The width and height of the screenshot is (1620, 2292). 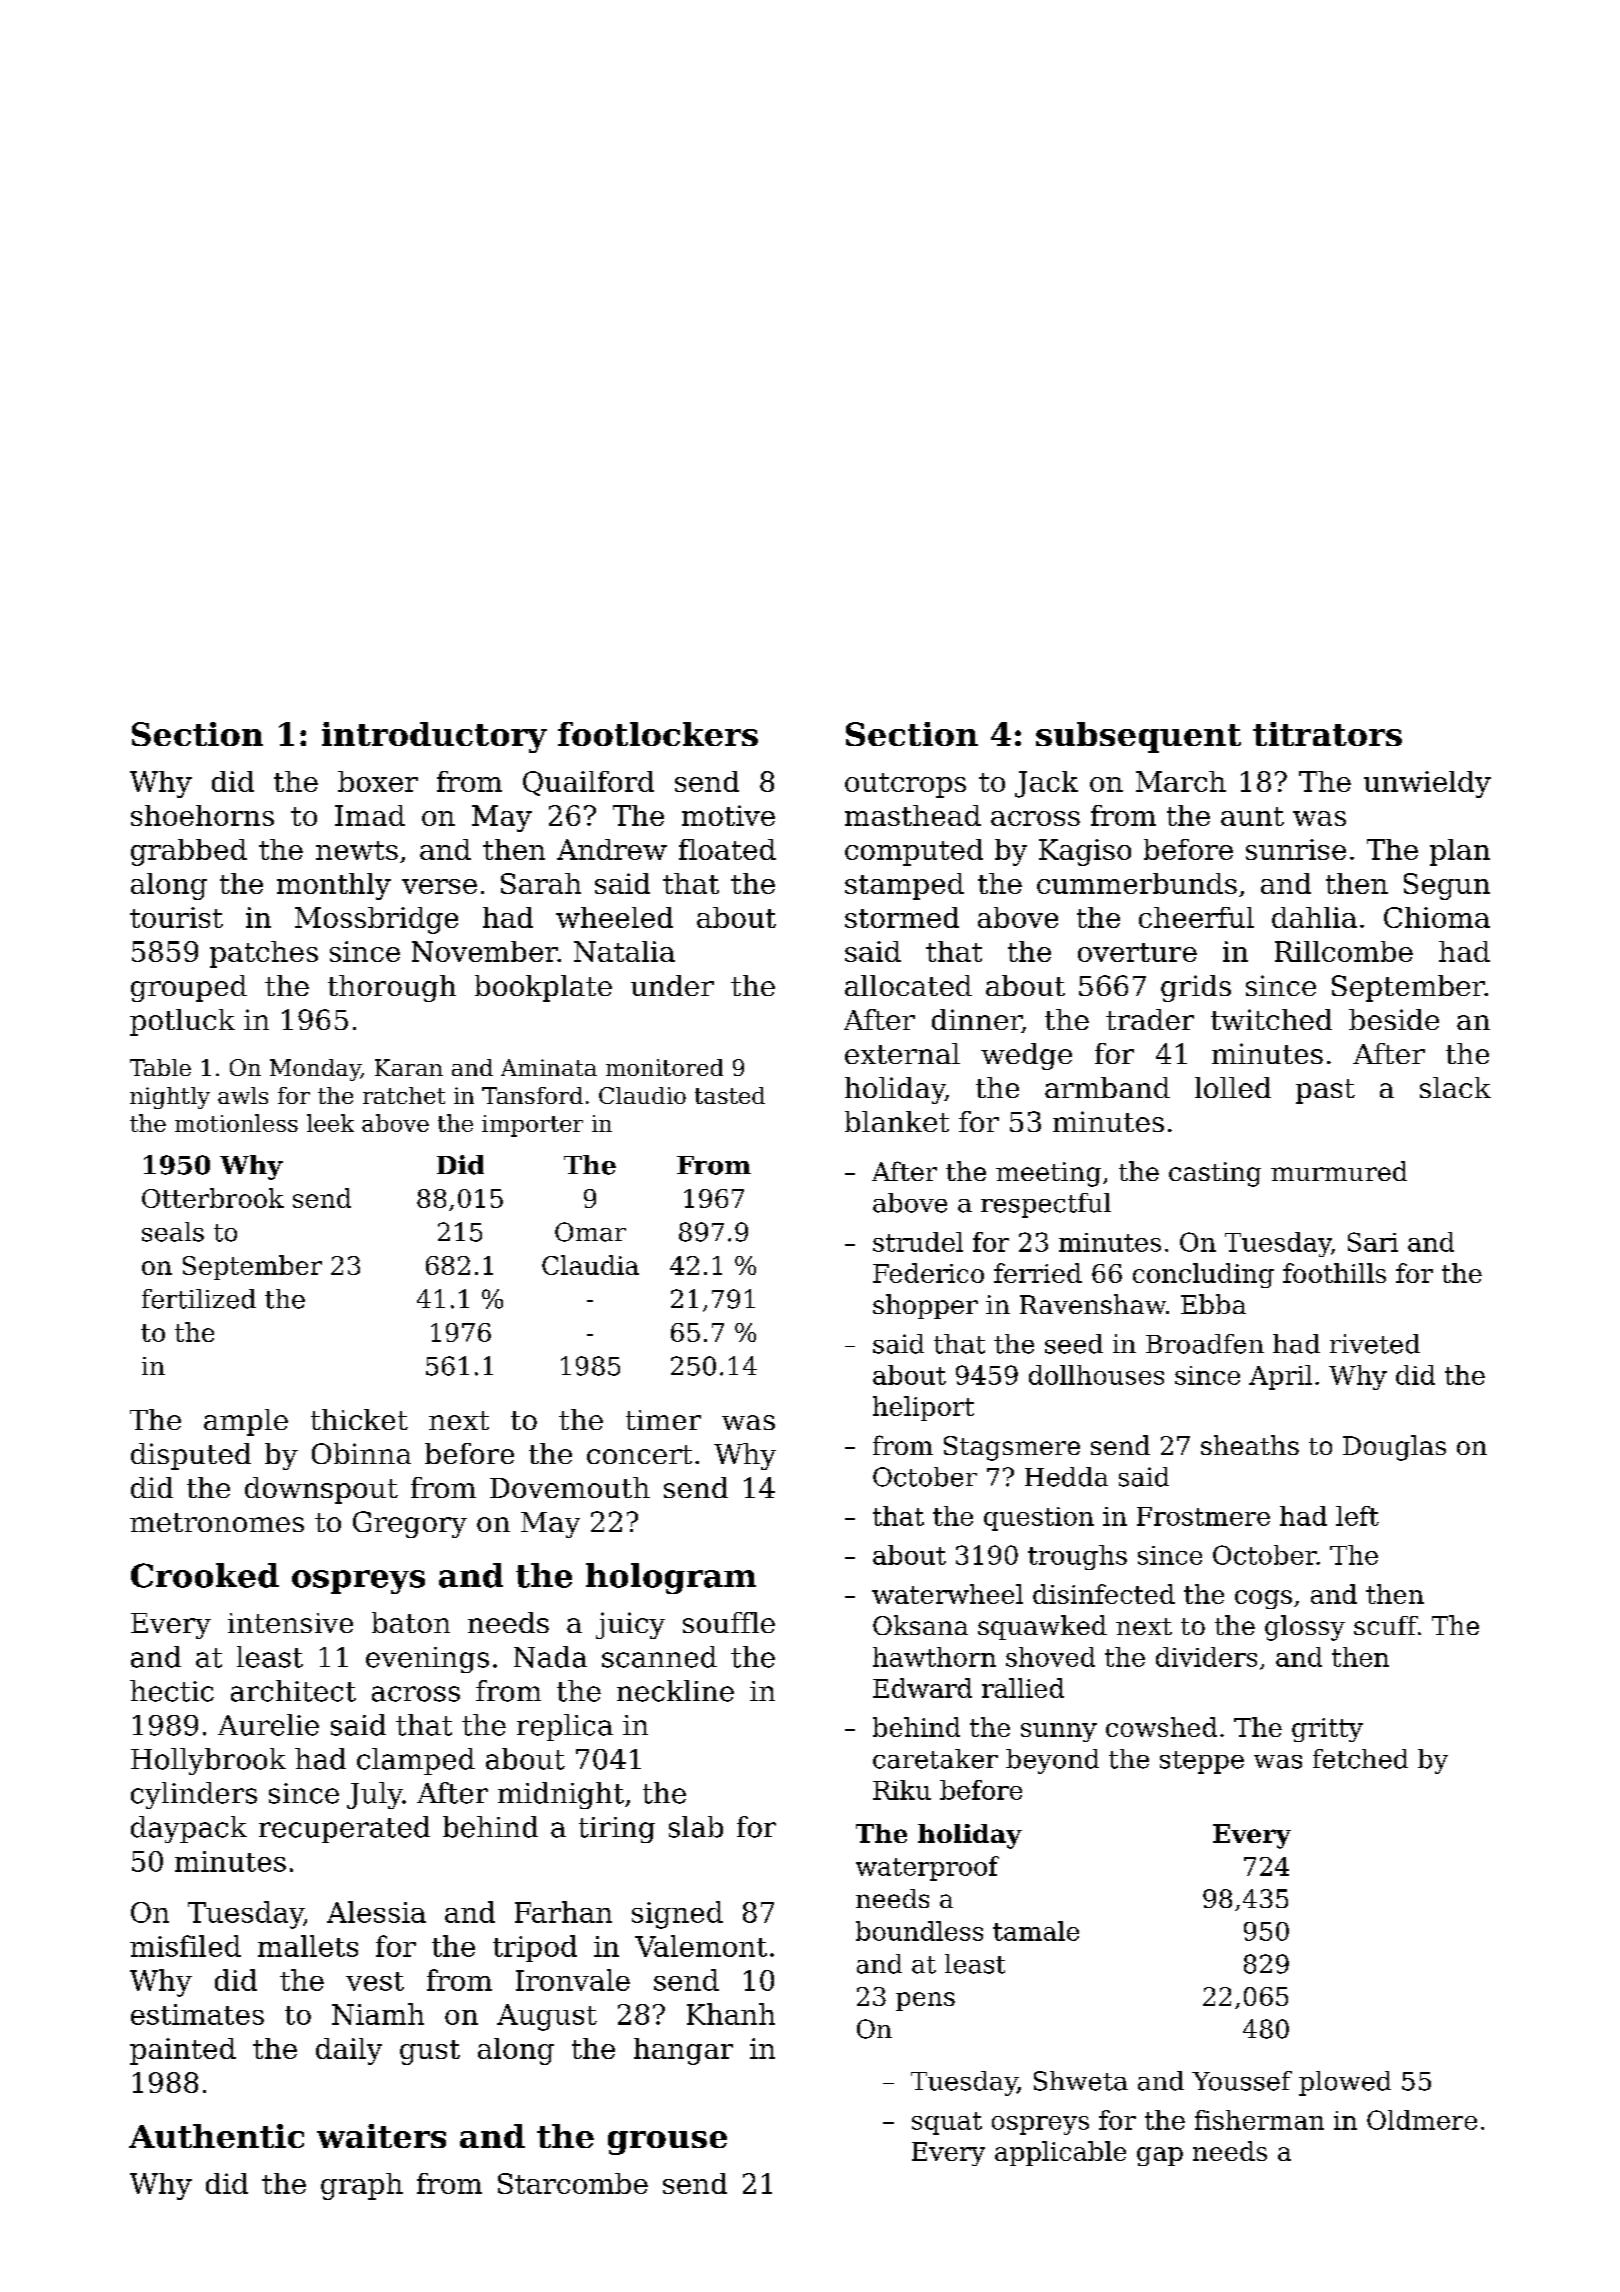 I want to click on riveted, so click(x=1375, y=1344).
